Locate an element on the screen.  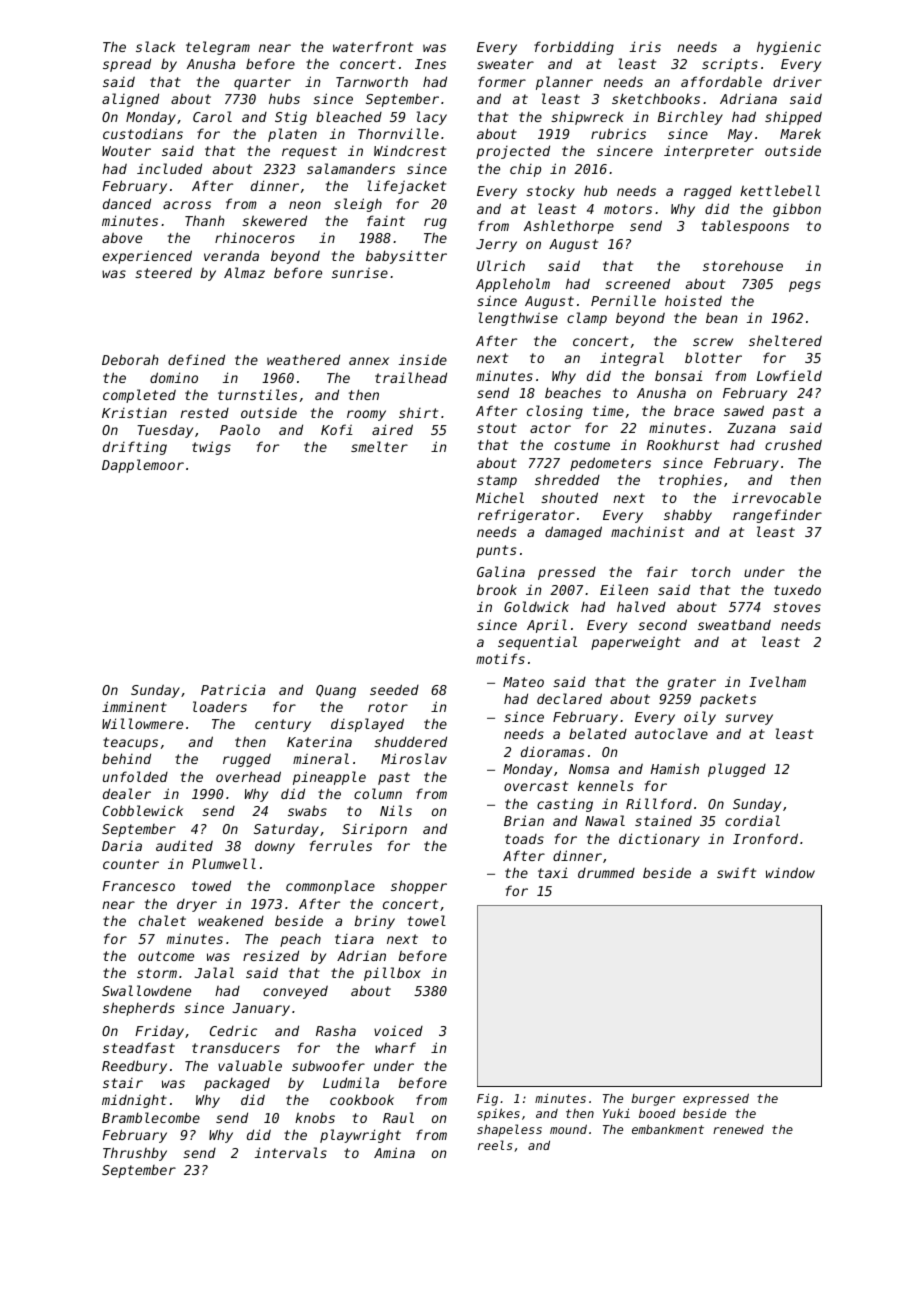
intervals is located at coordinates (291, 1152).
